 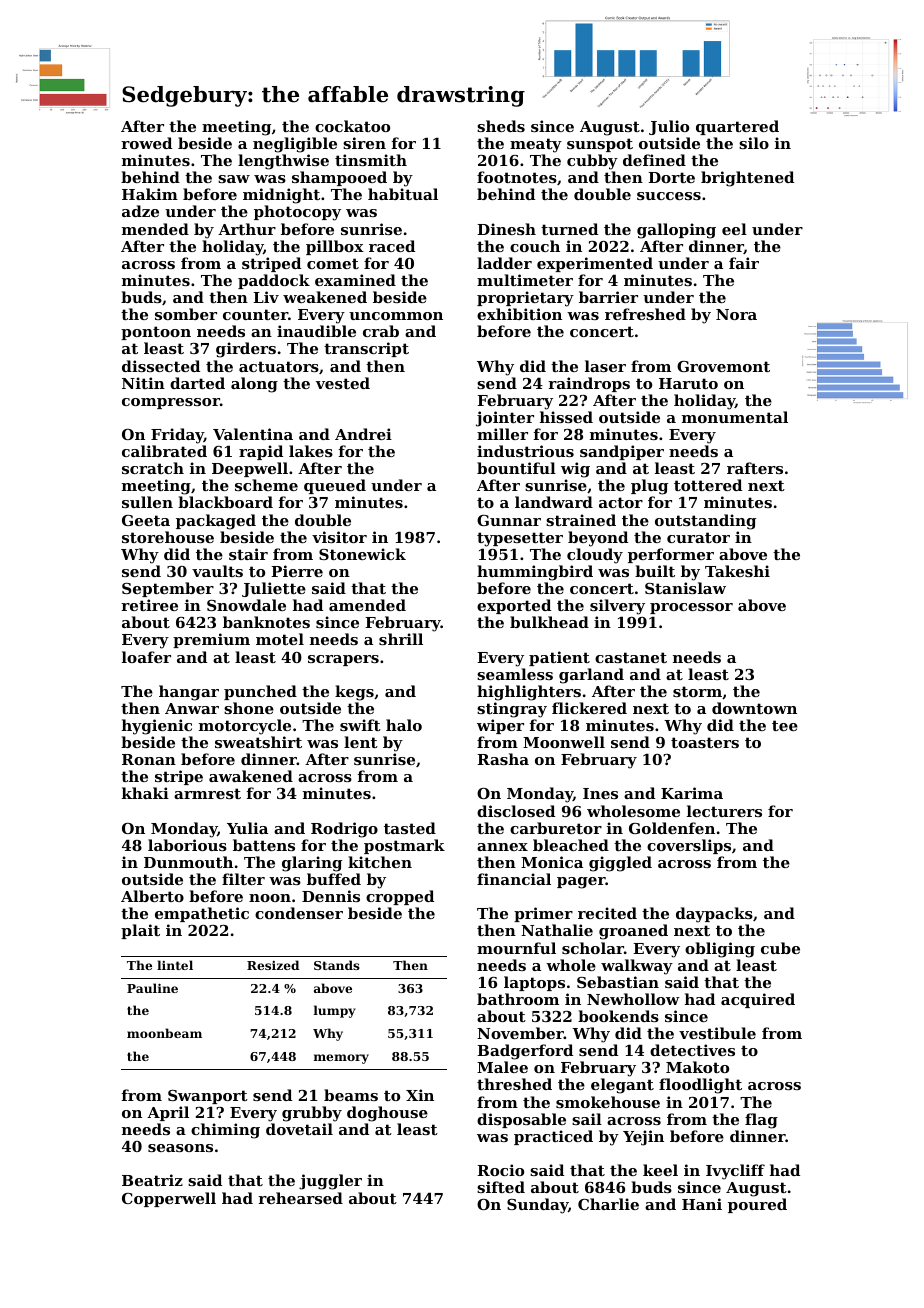 What do you see at coordinates (737, 127) in the screenshot?
I see `quartered` at bounding box center [737, 127].
